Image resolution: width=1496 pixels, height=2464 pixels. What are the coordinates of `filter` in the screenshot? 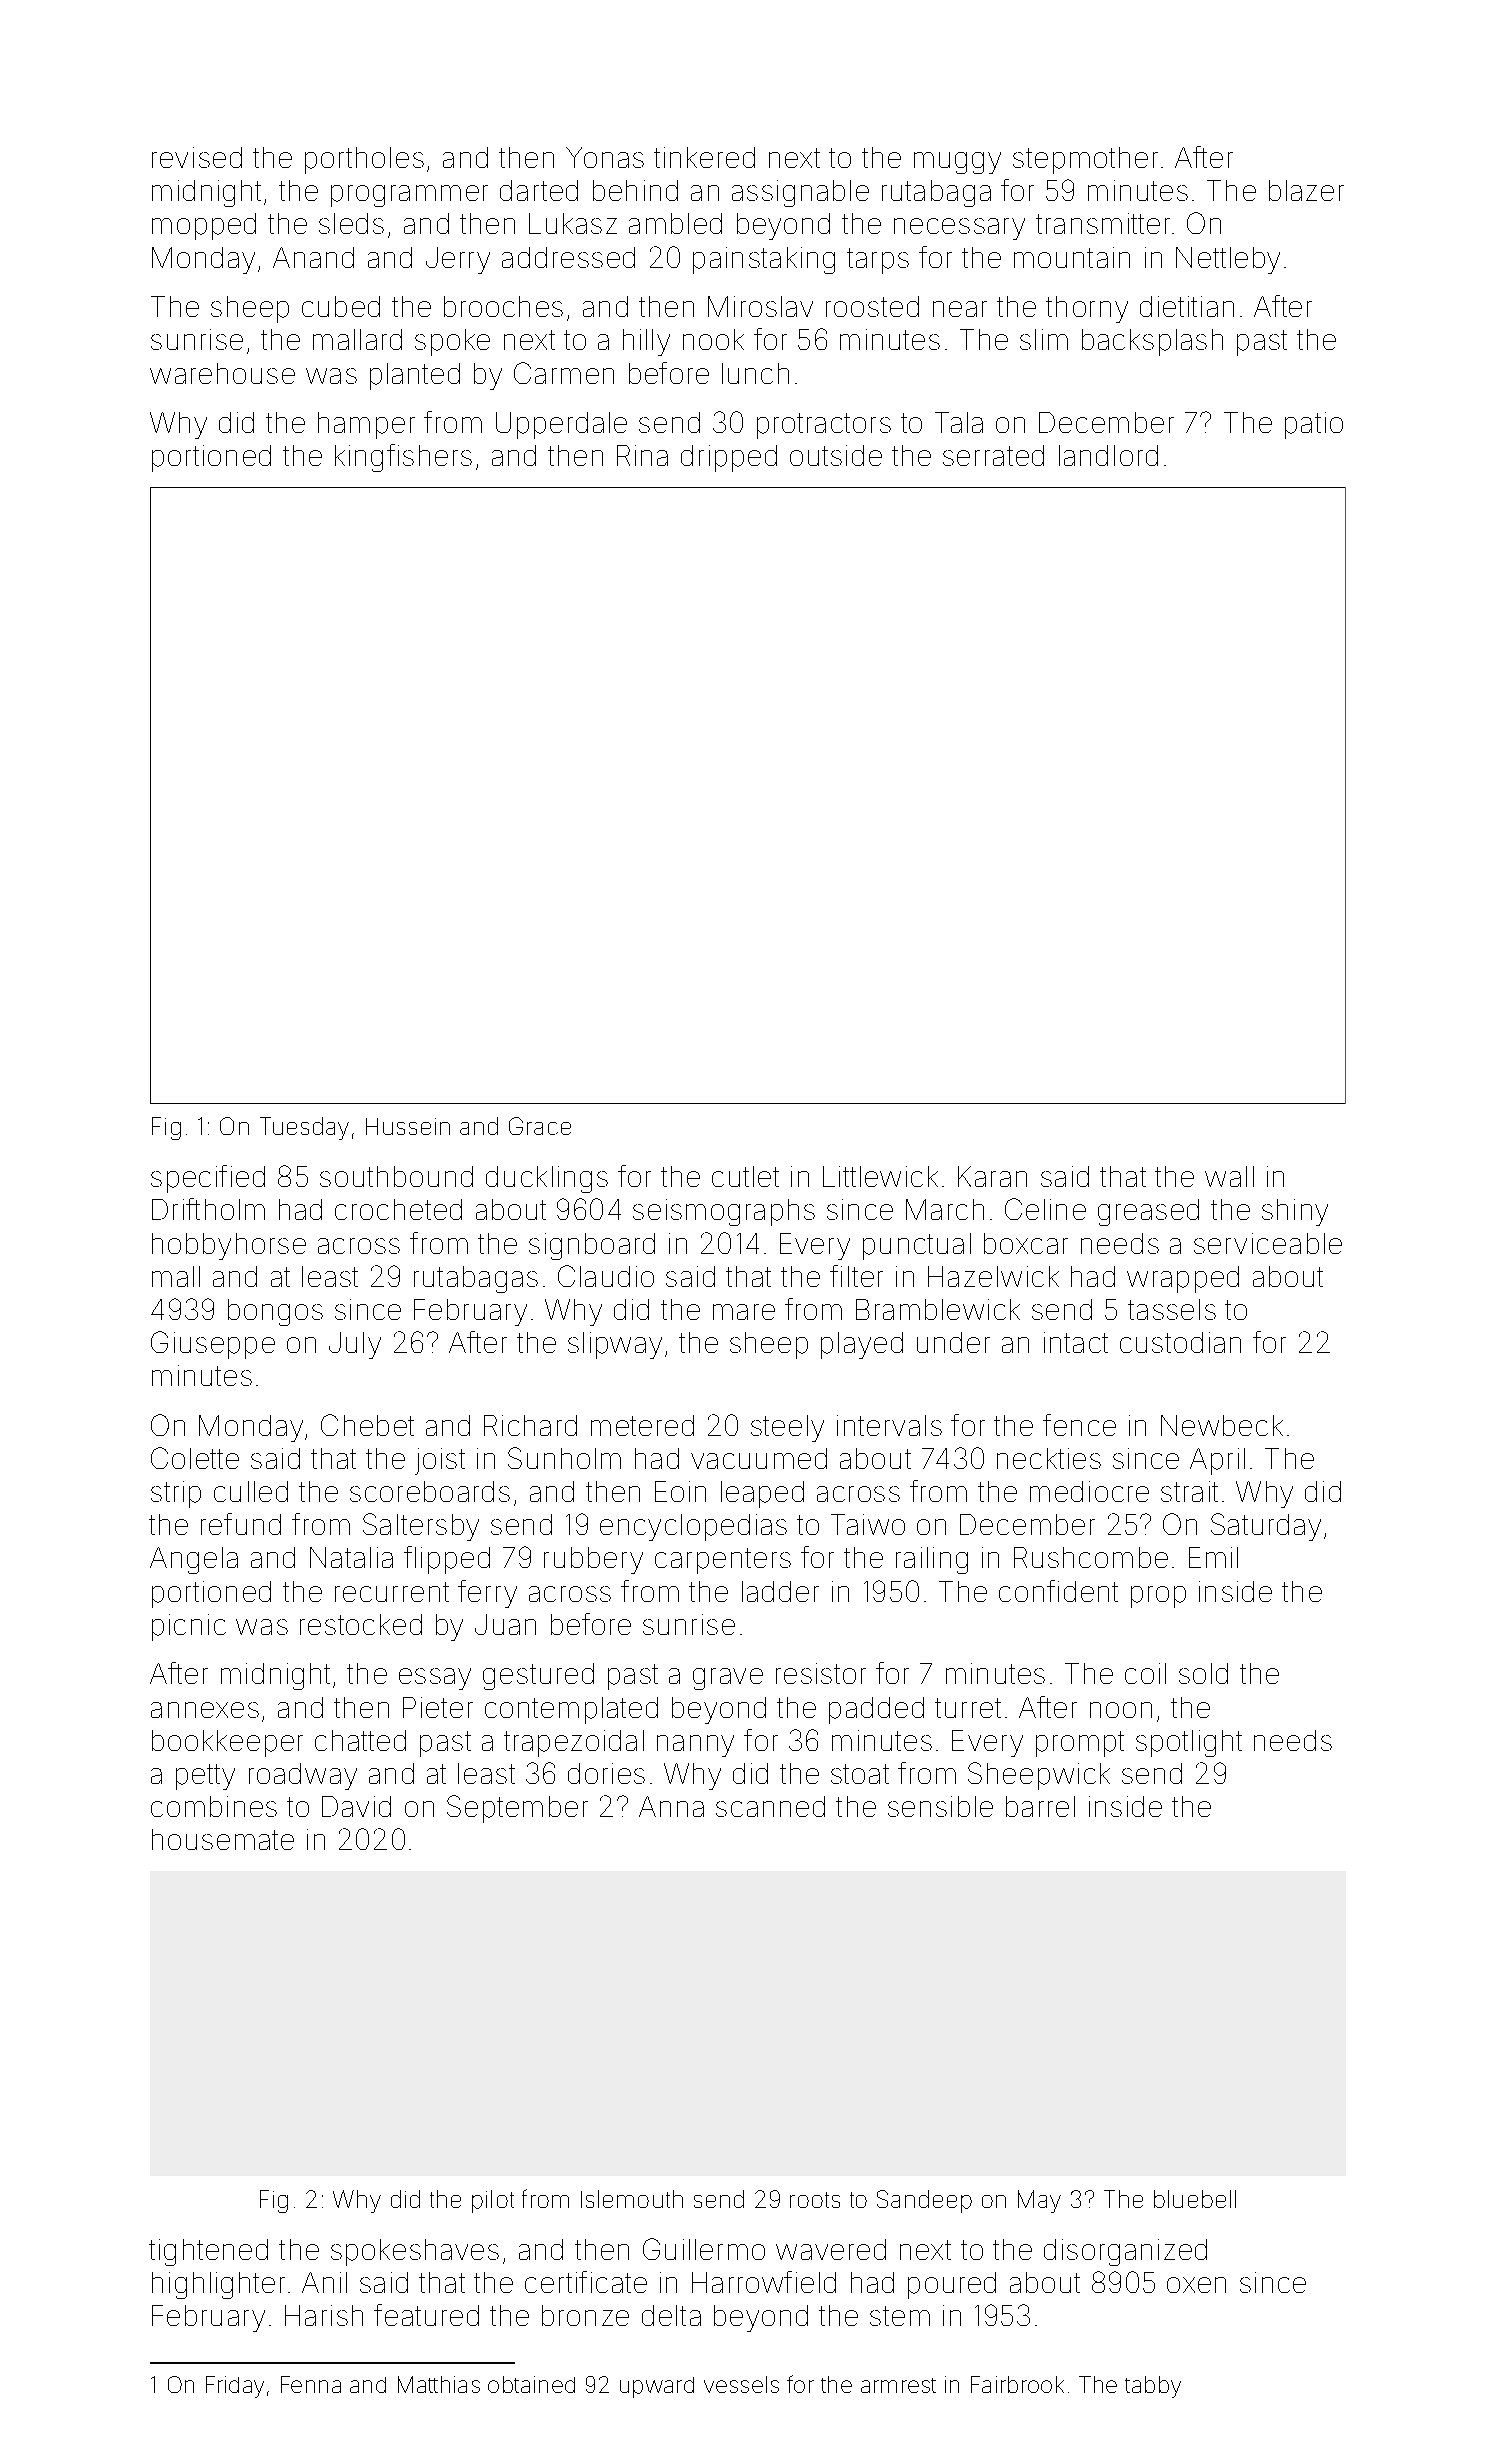 It's located at (856, 1276).
